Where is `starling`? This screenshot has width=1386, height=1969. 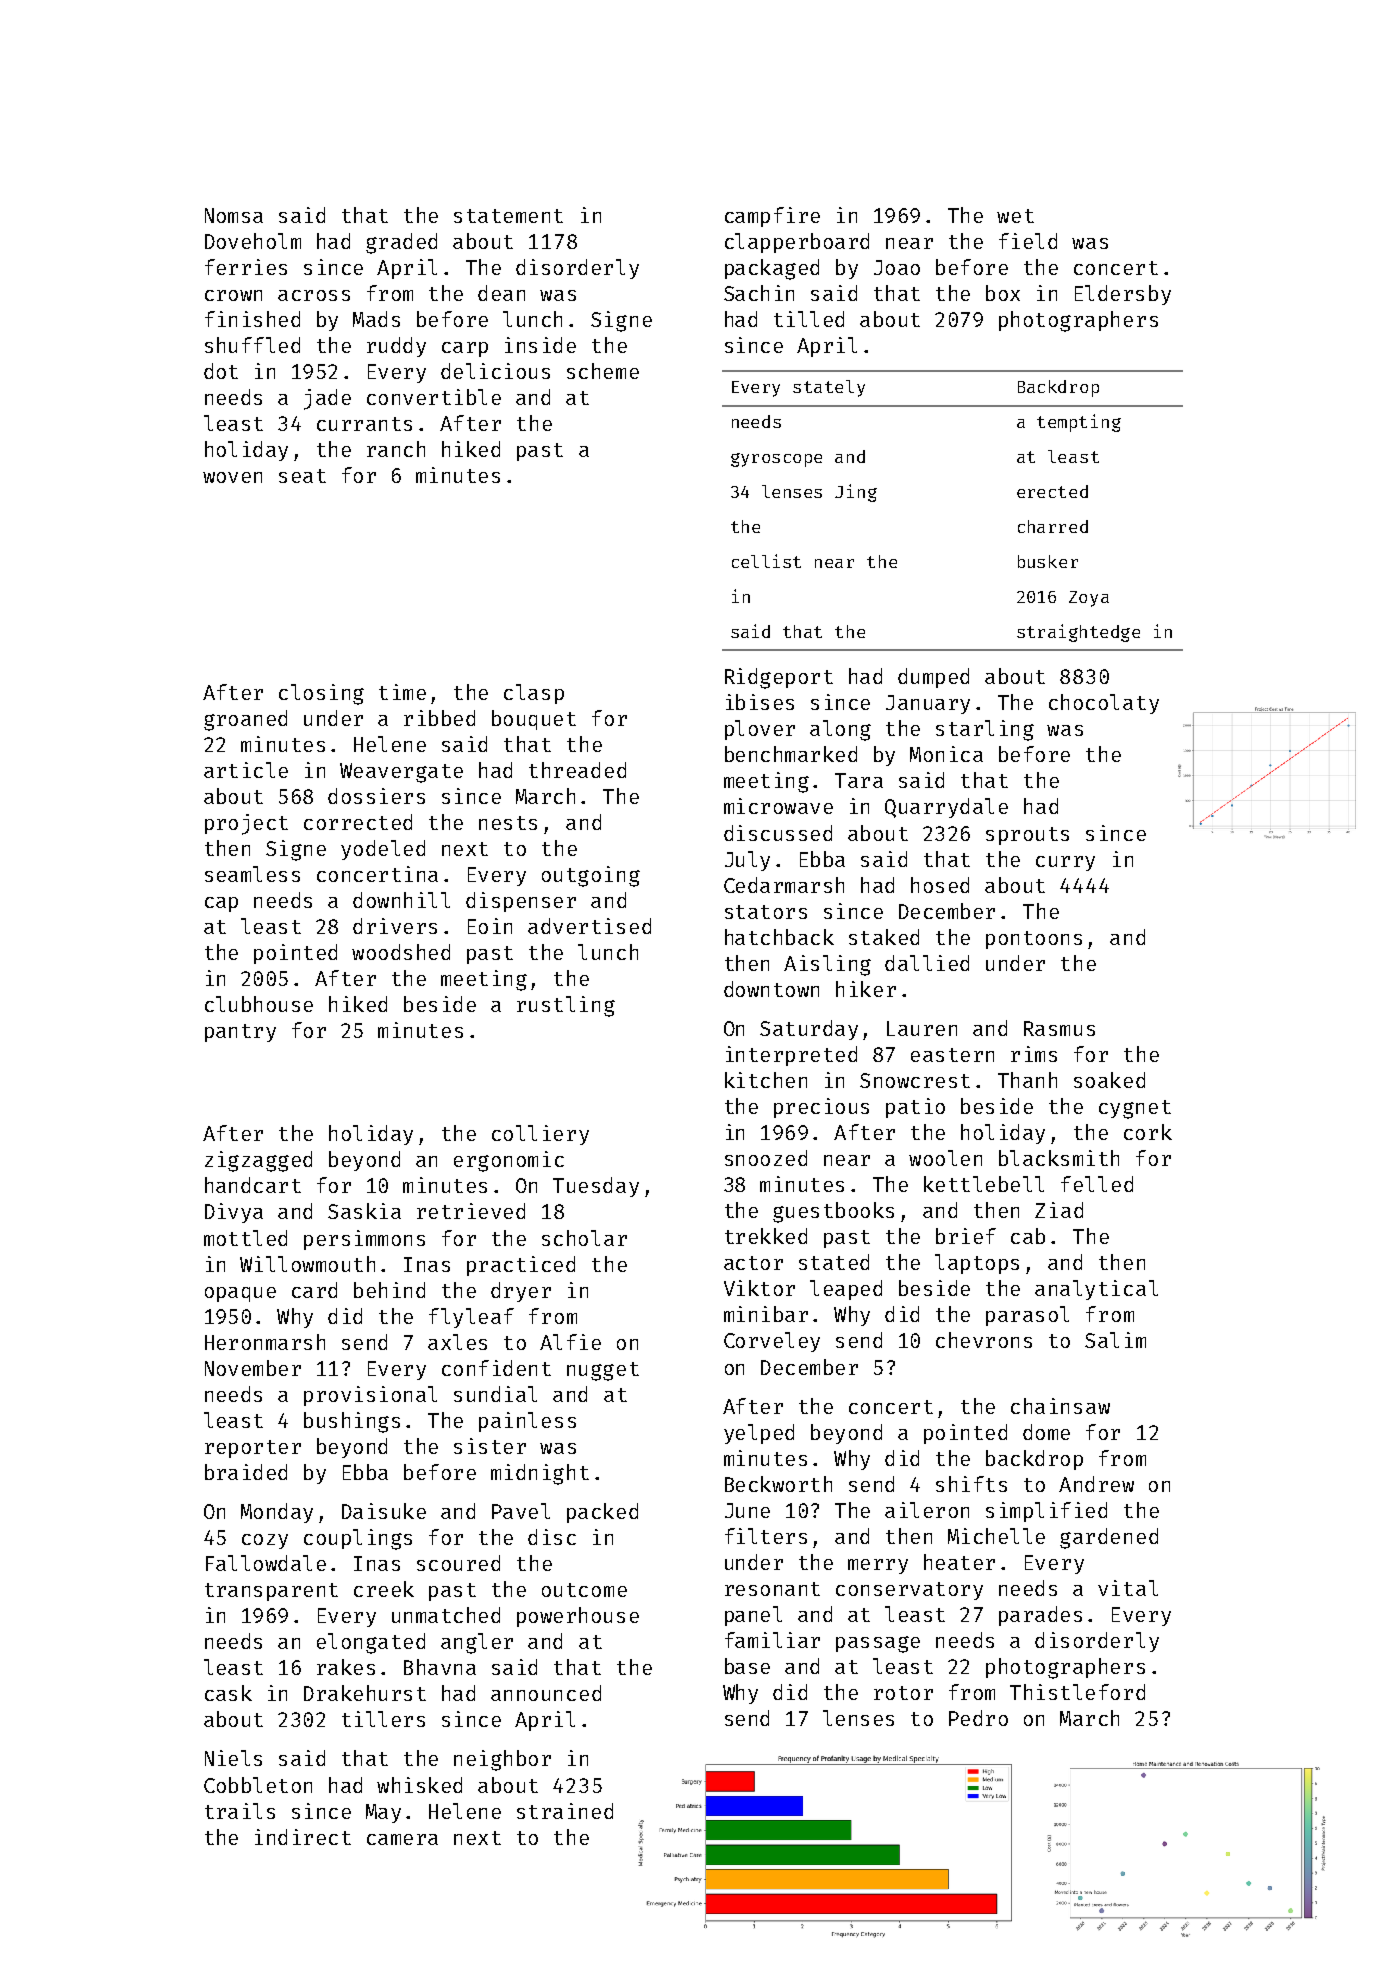 starling is located at coordinates (985, 730).
